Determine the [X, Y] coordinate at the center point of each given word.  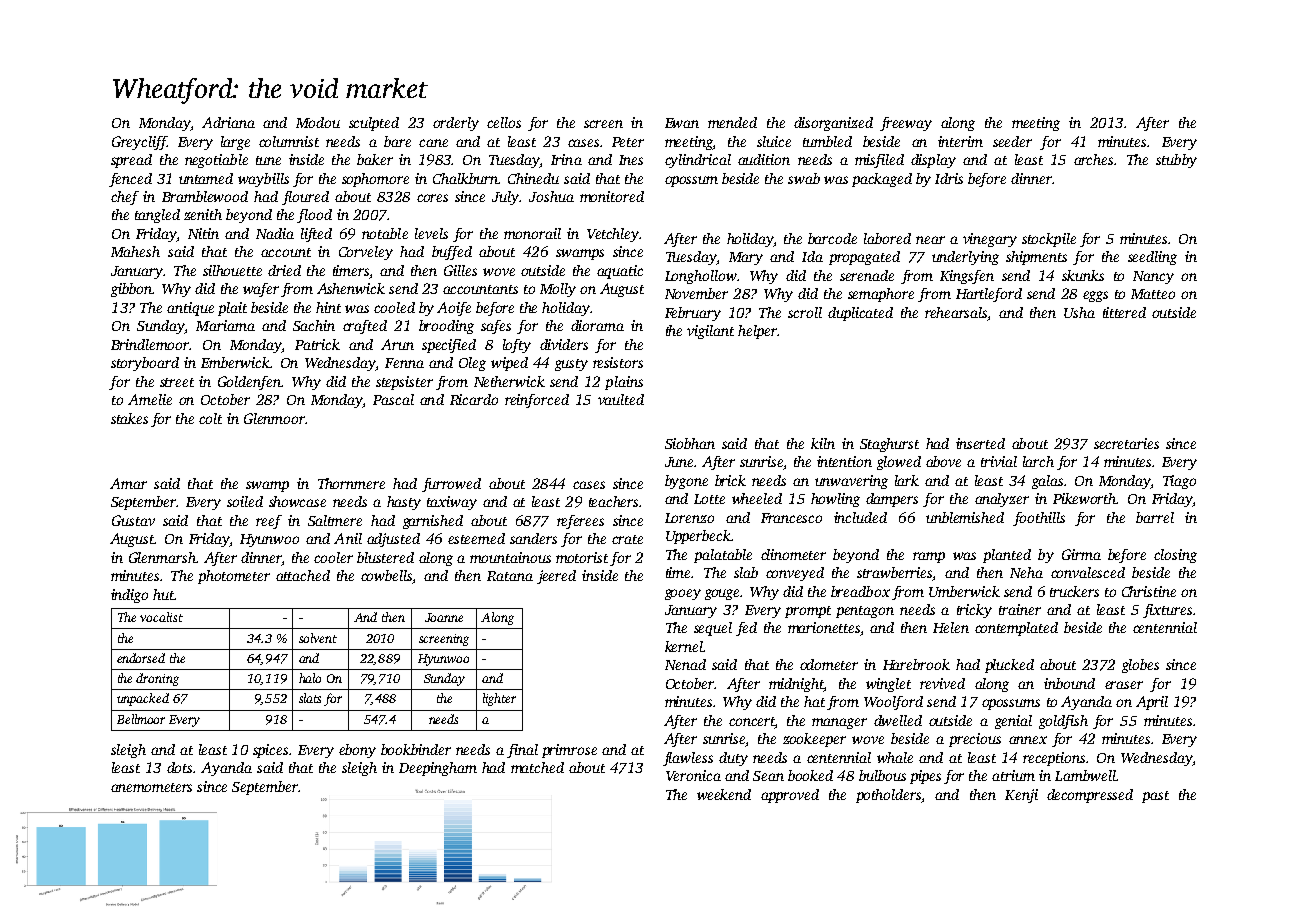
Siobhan [690, 443]
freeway [906, 124]
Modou [318, 122]
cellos [504, 122]
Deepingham [438, 769]
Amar [128, 483]
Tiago [1179, 482]
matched [537, 767]
